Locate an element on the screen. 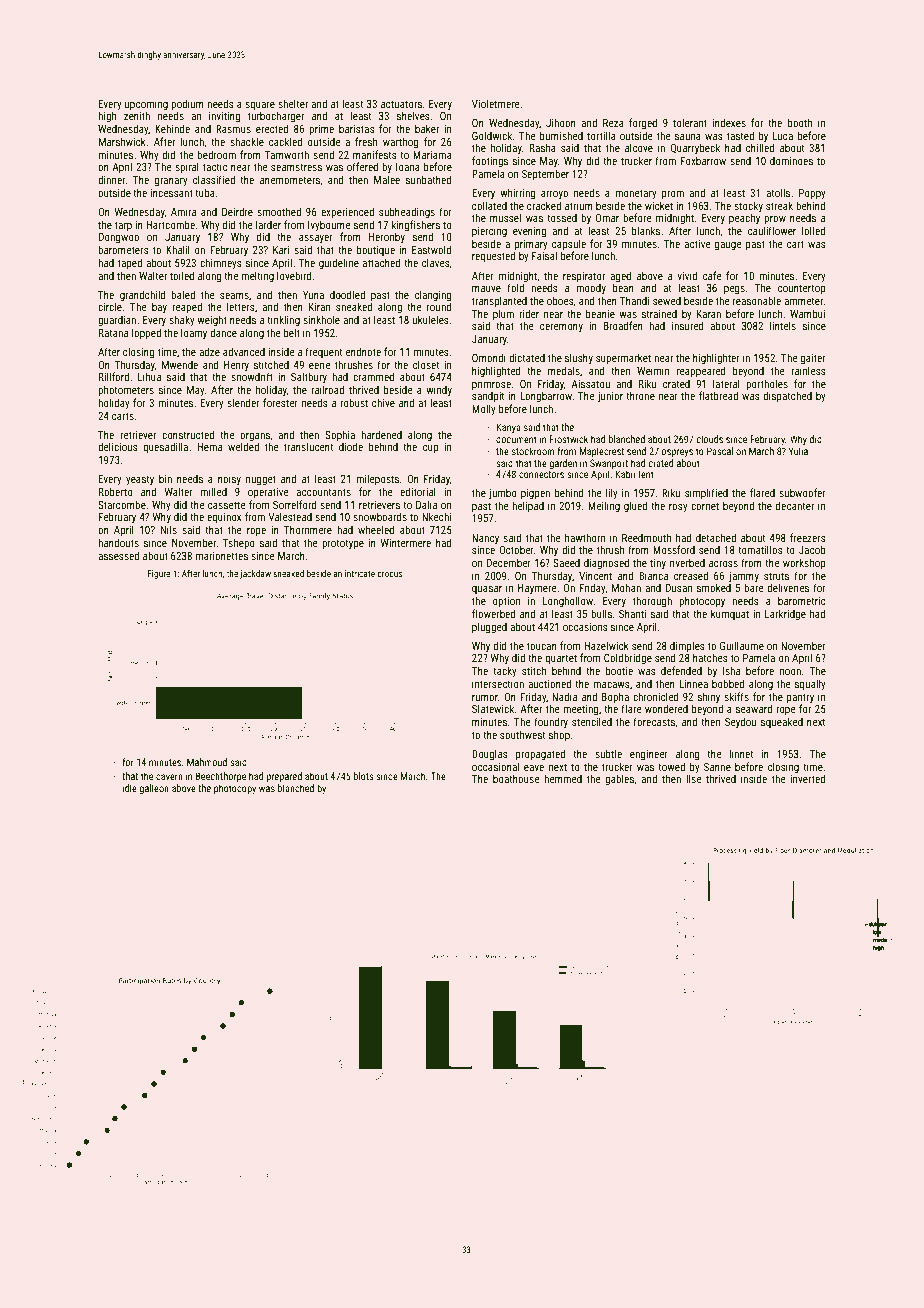 The height and width of the screenshot is (1308, 924). blots is located at coordinates (364, 776).
